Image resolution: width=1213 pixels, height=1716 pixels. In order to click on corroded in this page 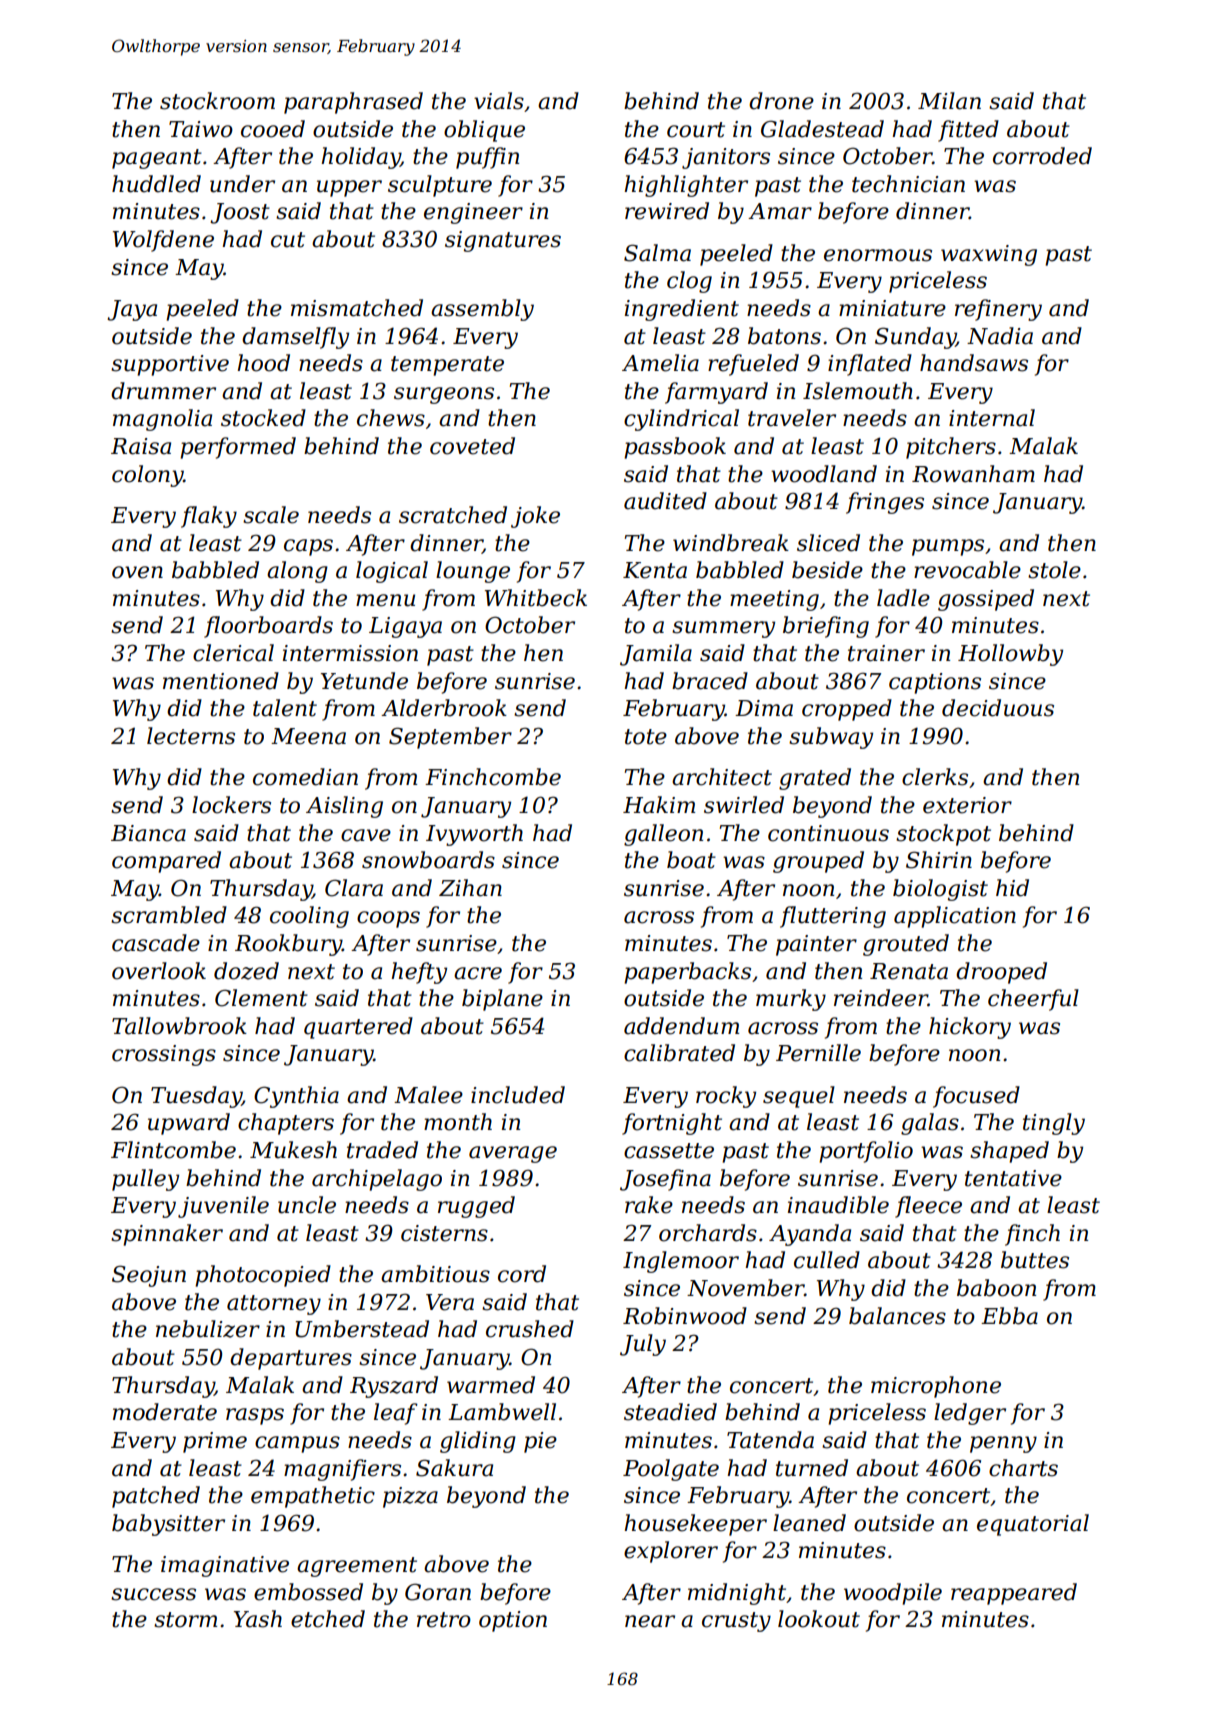, I will do `click(1042, 156)`.
